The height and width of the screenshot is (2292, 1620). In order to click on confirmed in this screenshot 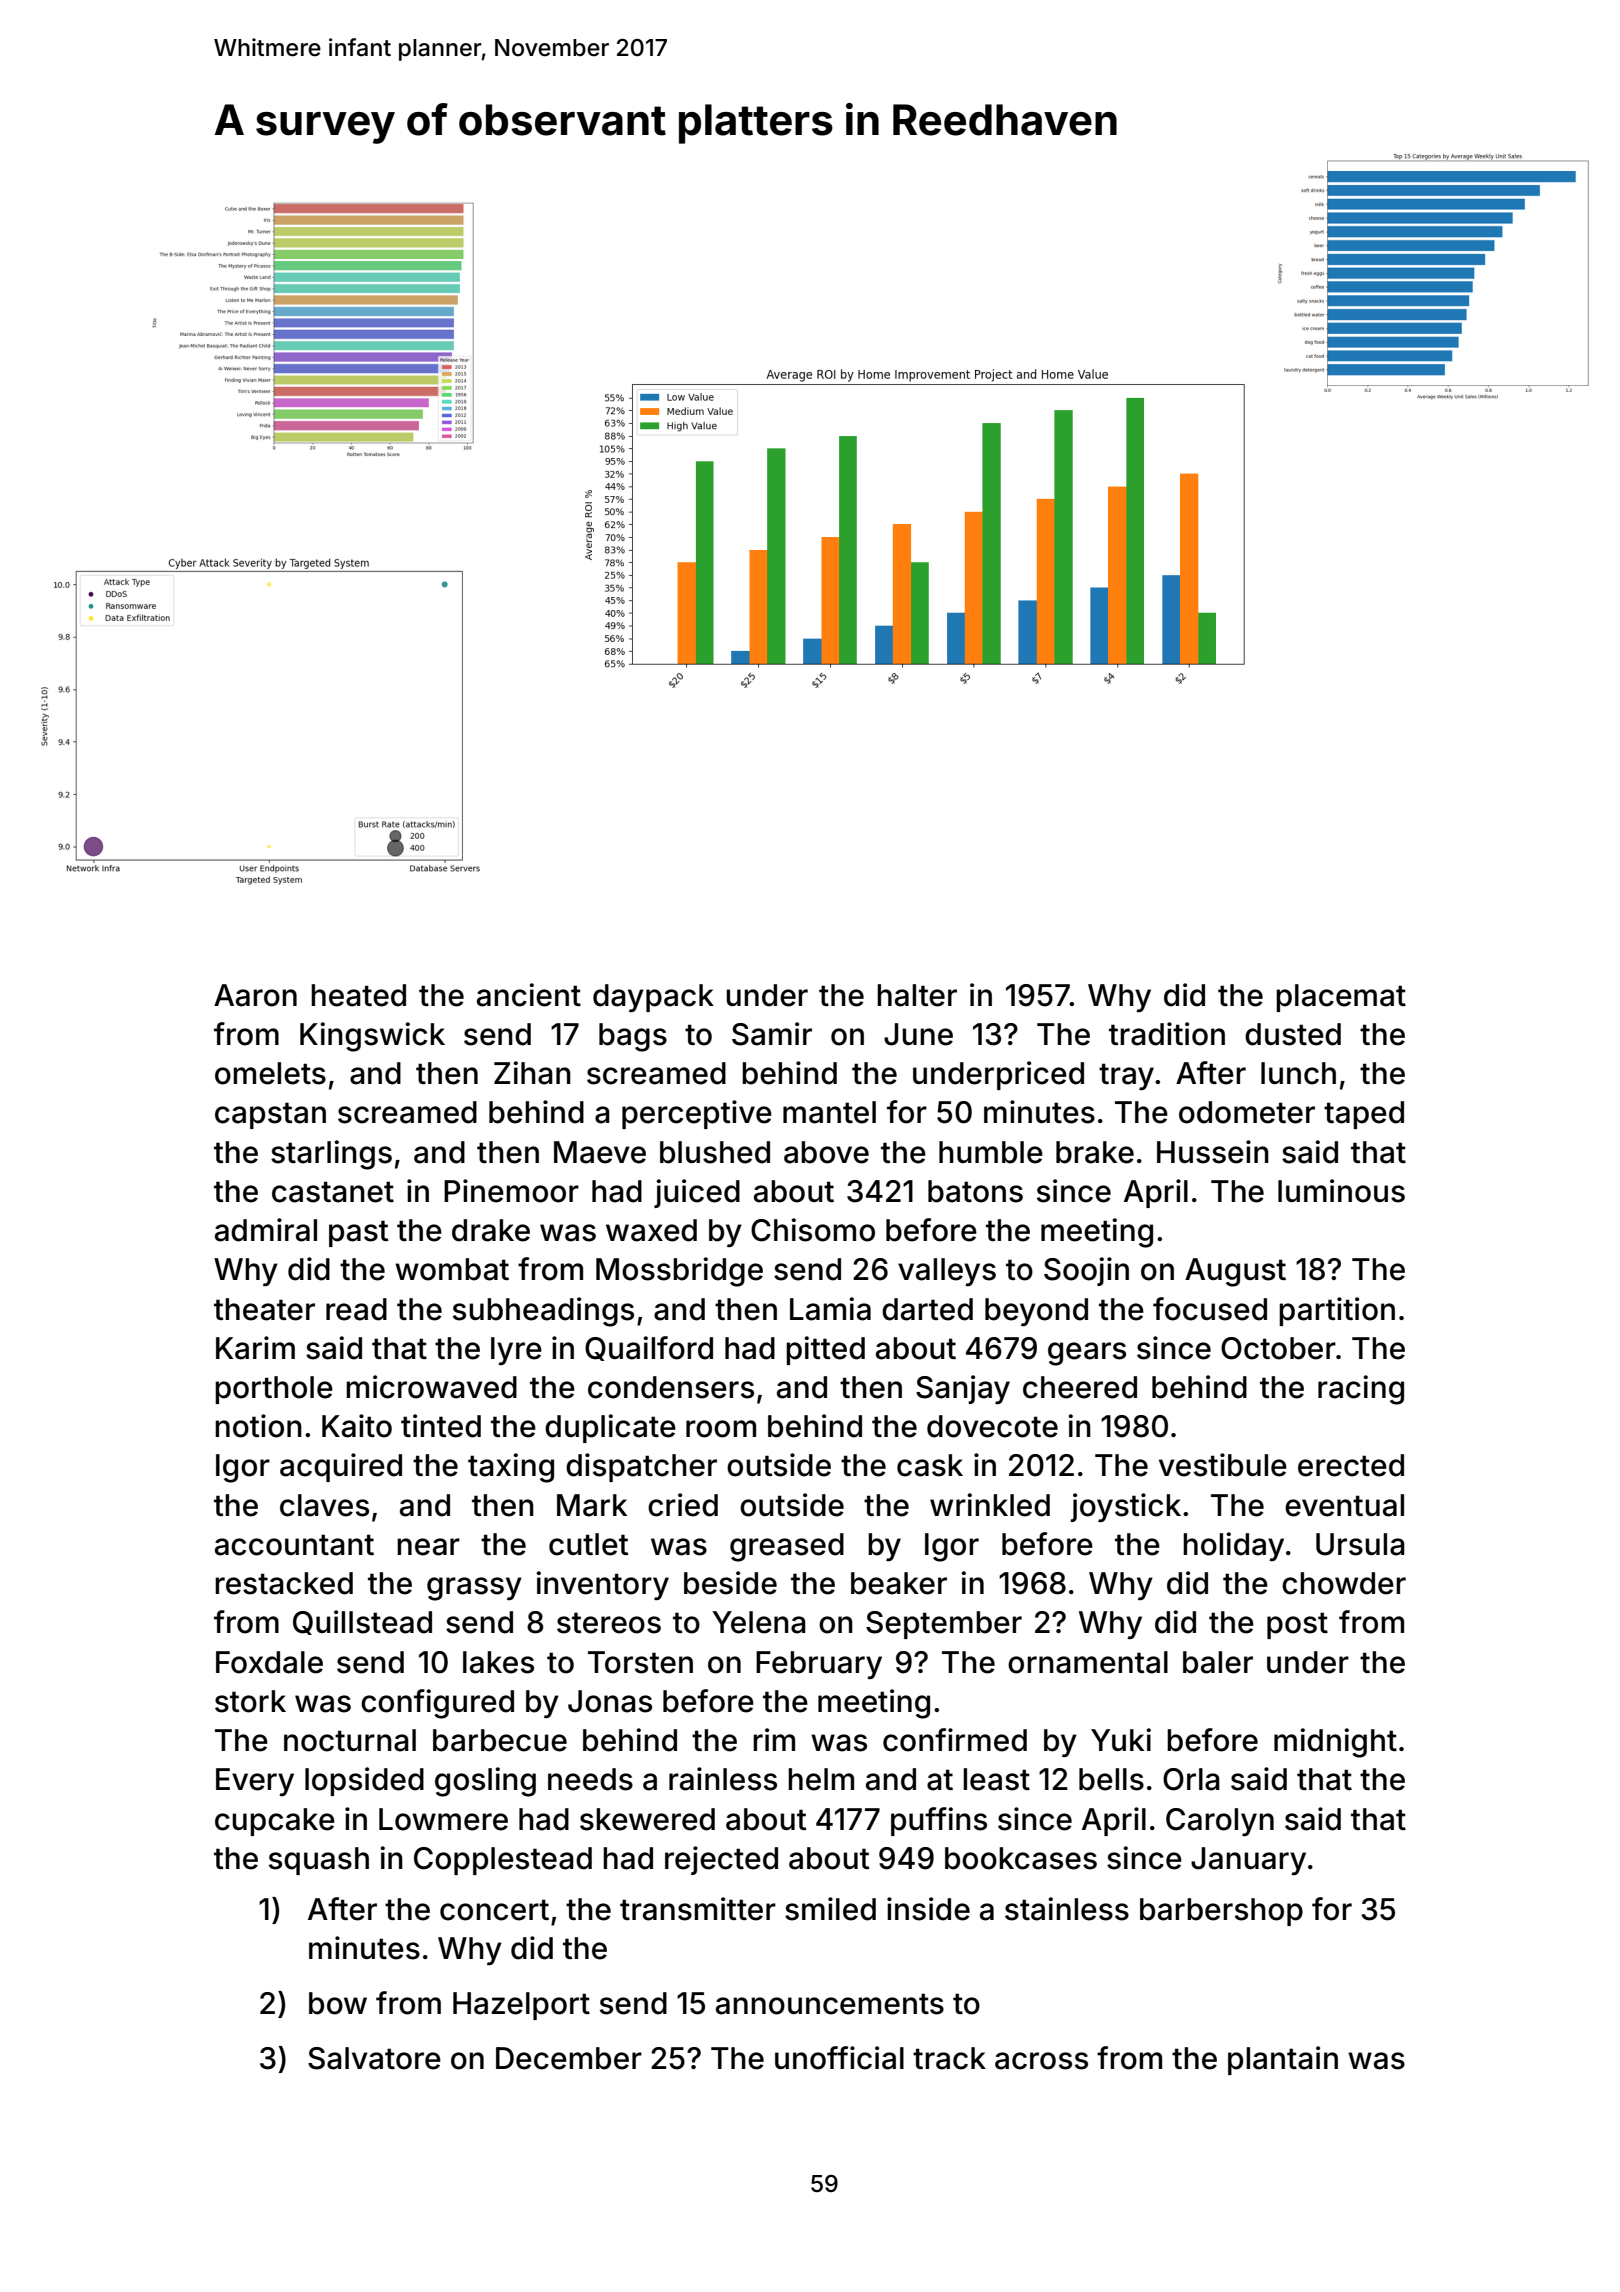, I will do `click(955, 1740)`.
